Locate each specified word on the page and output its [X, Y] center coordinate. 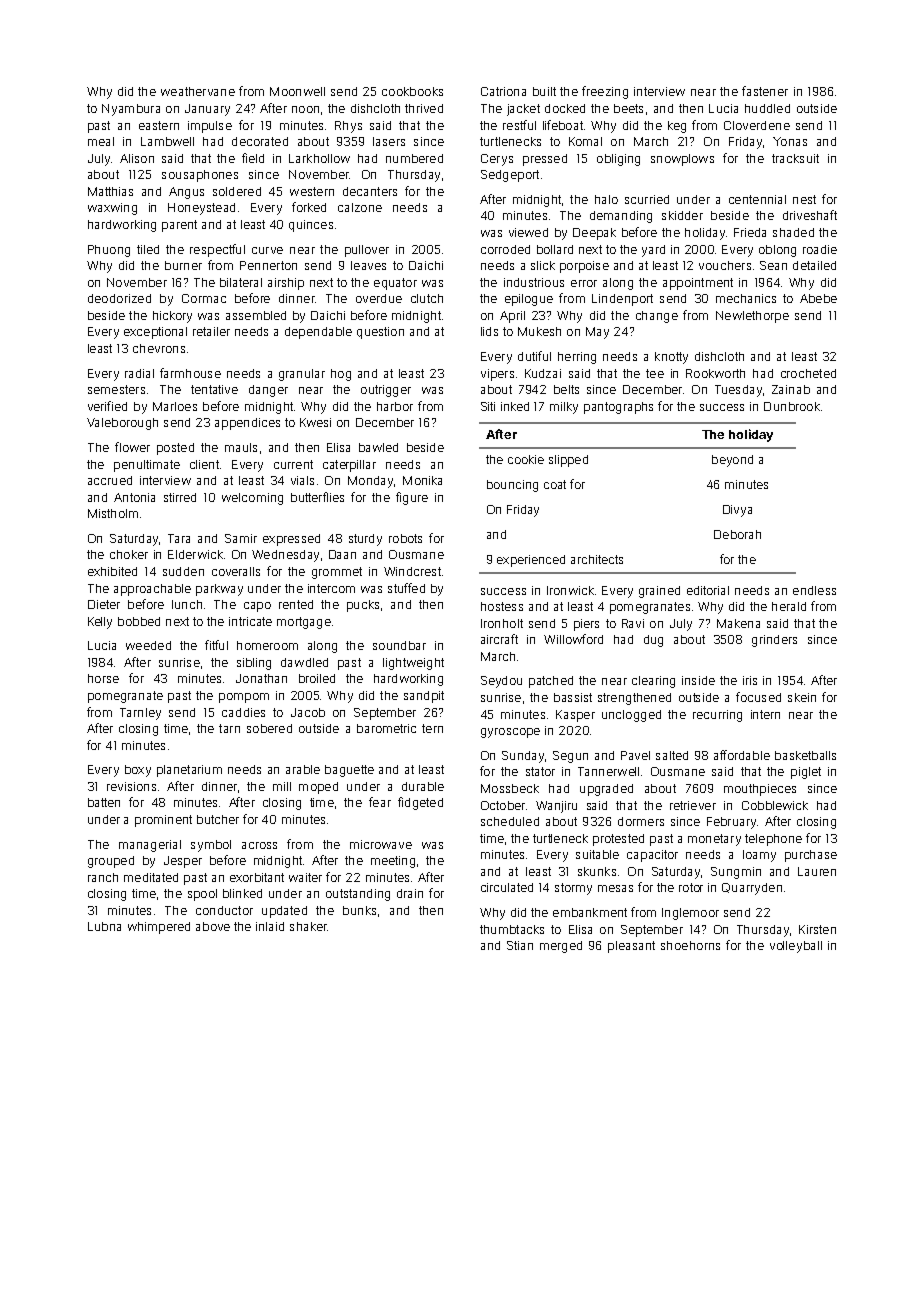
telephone [773, 840]
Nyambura [131, 110]
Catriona [503, 91]
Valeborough [122, 424]
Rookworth [715, 373]
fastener [765, 91]
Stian [520, 945]
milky [564, 408]
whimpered [159, 928]
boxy [138, 771]
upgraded [606, 790]
